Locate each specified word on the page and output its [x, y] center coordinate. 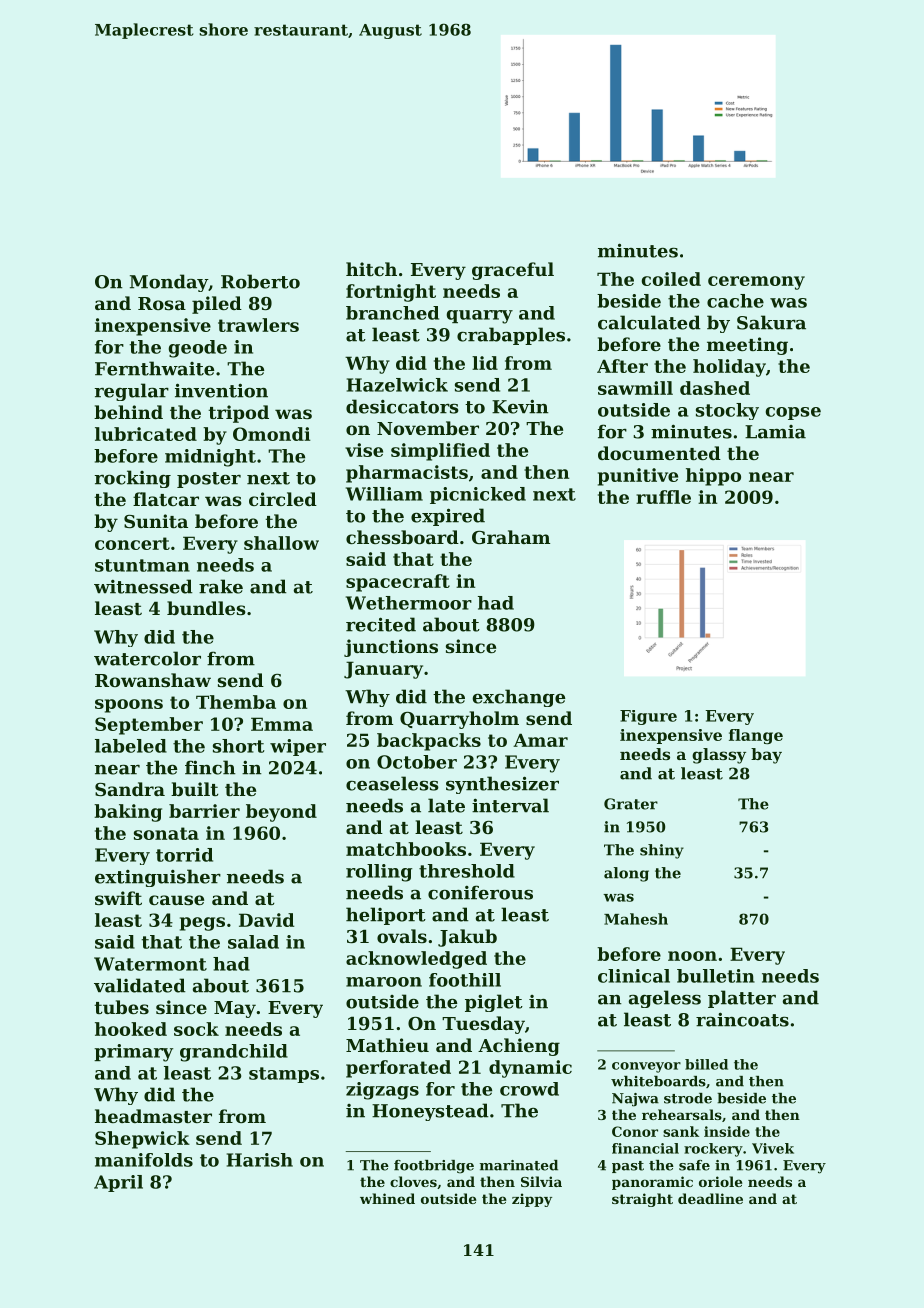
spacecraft [398, 583]
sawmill [635, 388]
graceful [513, 271]
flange [756, 736]
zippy [532, 1200]
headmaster [153, 1116]
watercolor [147, 658]
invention [221, 390]
